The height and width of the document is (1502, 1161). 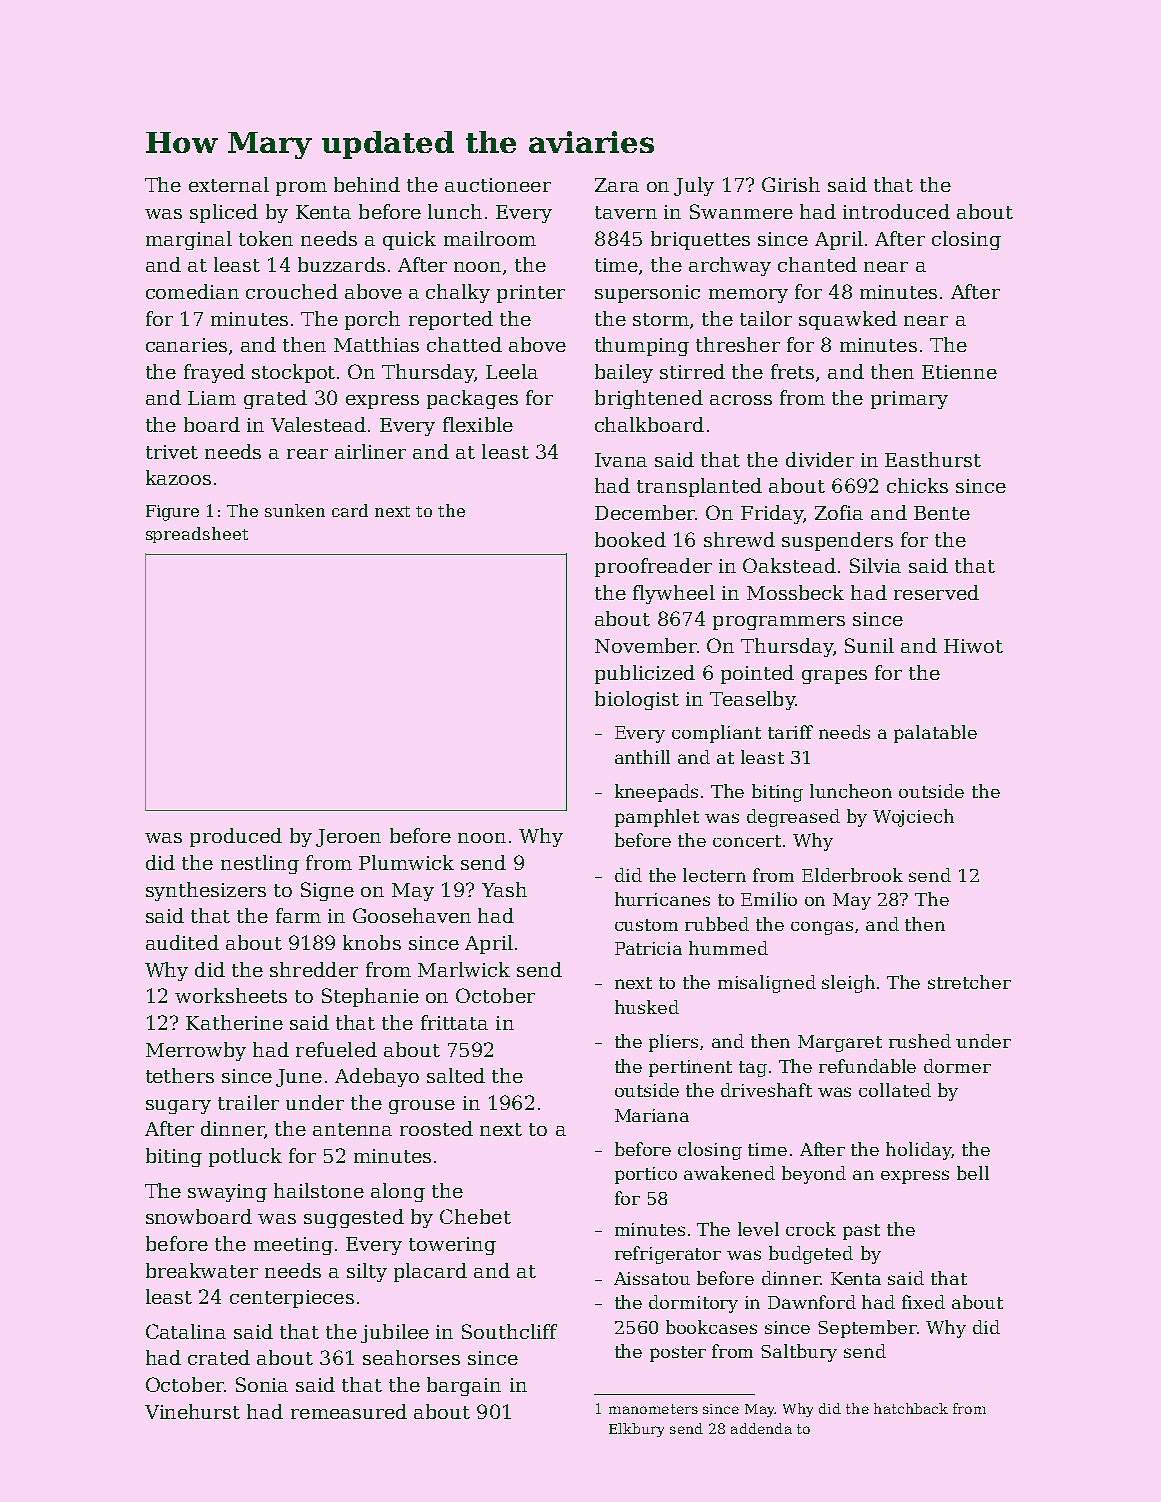 I want to click on Girish, so click(x=791, y=184).
